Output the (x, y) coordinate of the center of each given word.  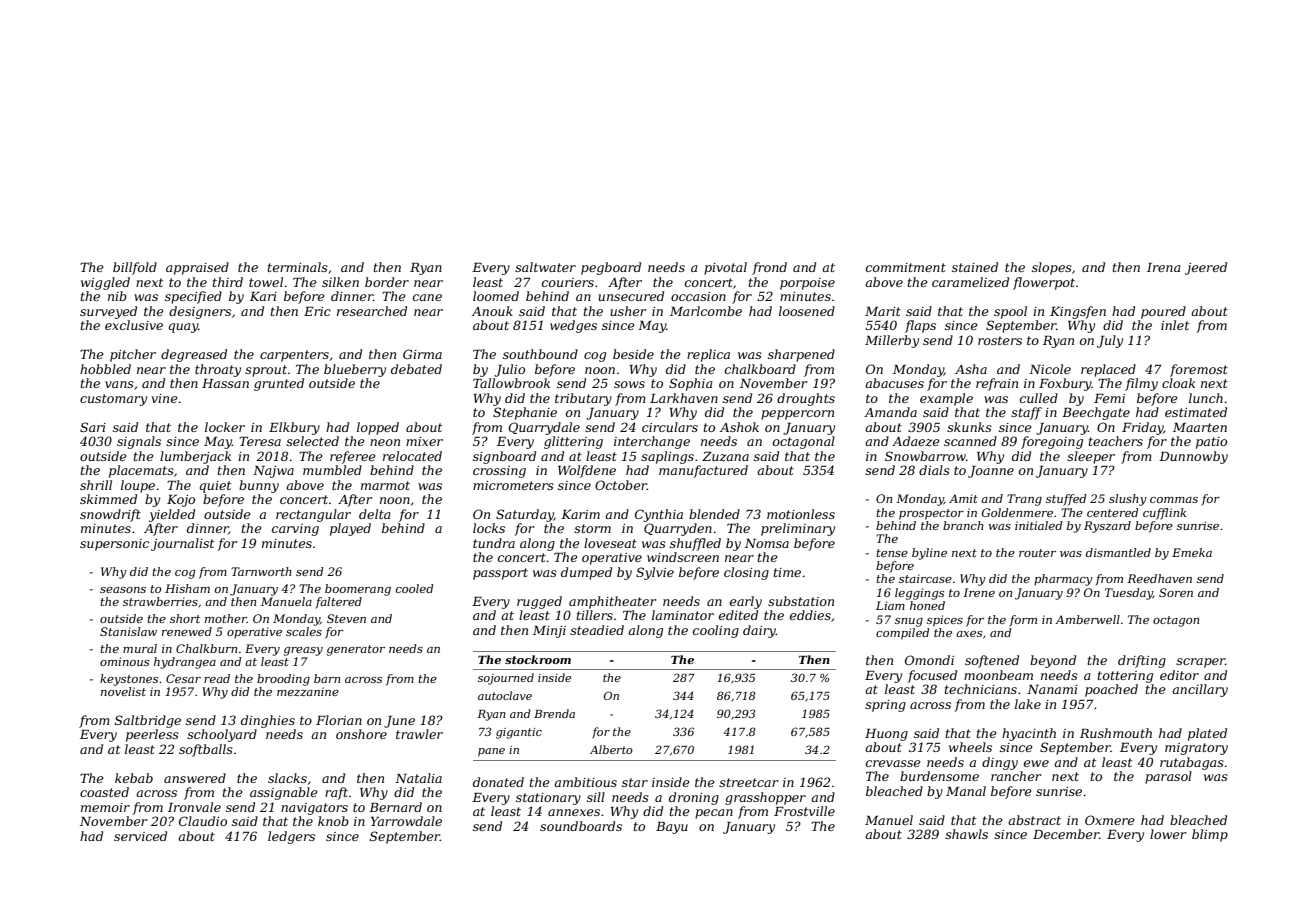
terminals (298, 267)
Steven (346, 618)
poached (1111, 690)
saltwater (545, 267)
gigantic (519, 733)
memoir (105, 807)
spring (885, 706)
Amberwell (1087, 619)
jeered (1206, 268)
